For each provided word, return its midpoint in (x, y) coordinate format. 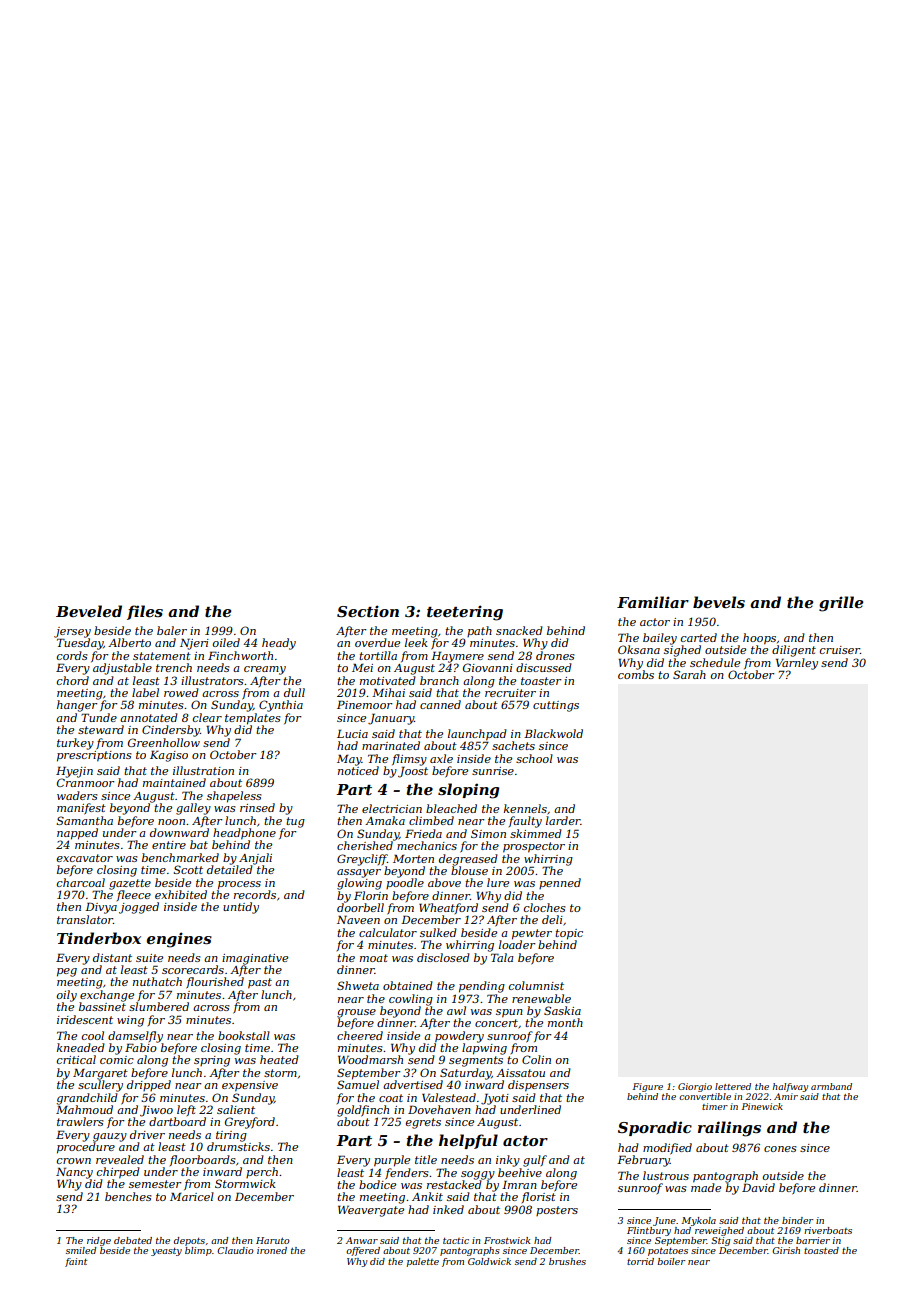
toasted (821, 1250)
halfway (790, 1087)
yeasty (166, 1251)
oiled (226, 642)
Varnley (797, 664)
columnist (536, 985)
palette (423, 1262)
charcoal (81, 882)
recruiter (510, 693)
